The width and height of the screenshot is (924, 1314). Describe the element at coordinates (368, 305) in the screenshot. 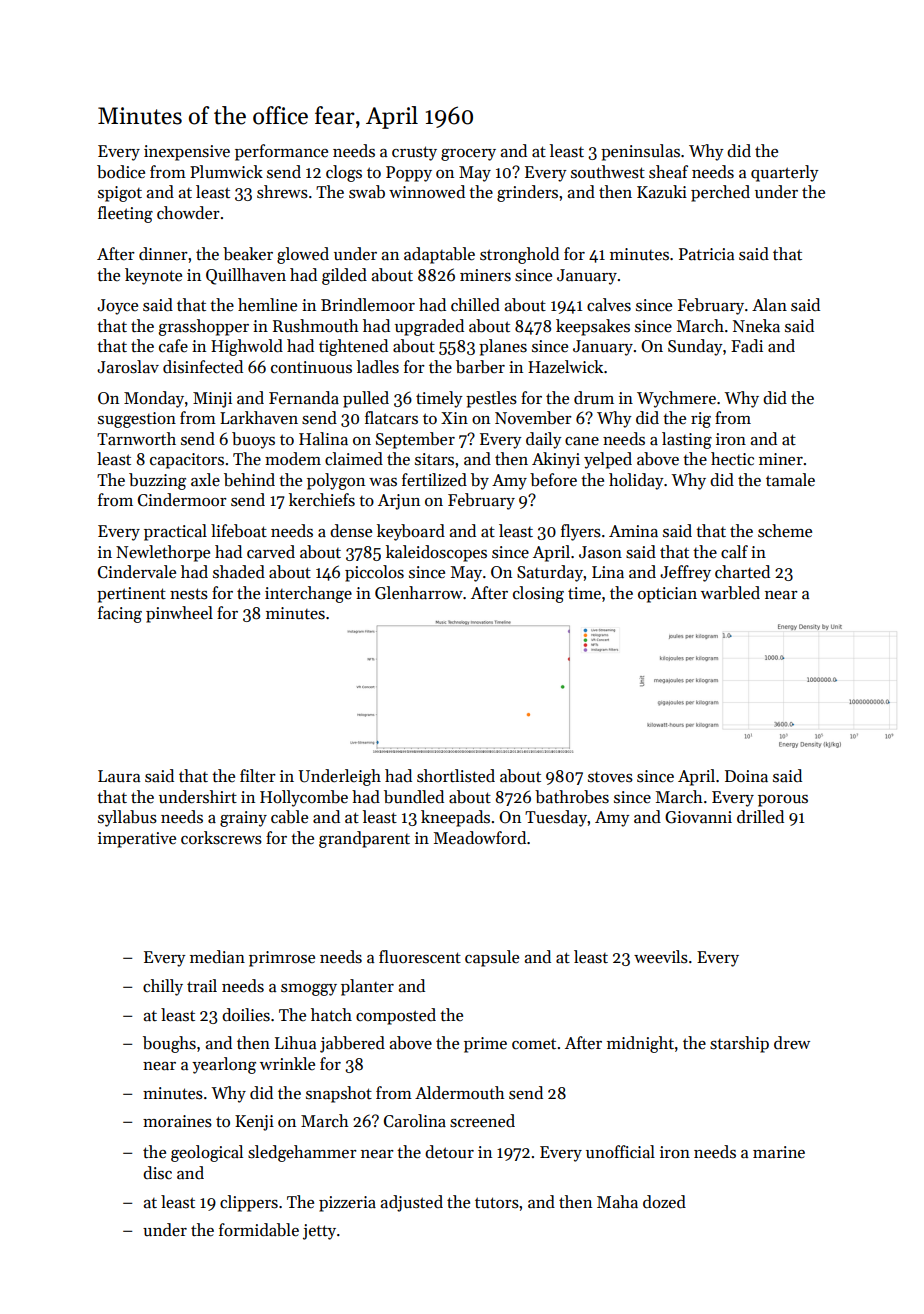

I see `Brindlemoor` at that location.
